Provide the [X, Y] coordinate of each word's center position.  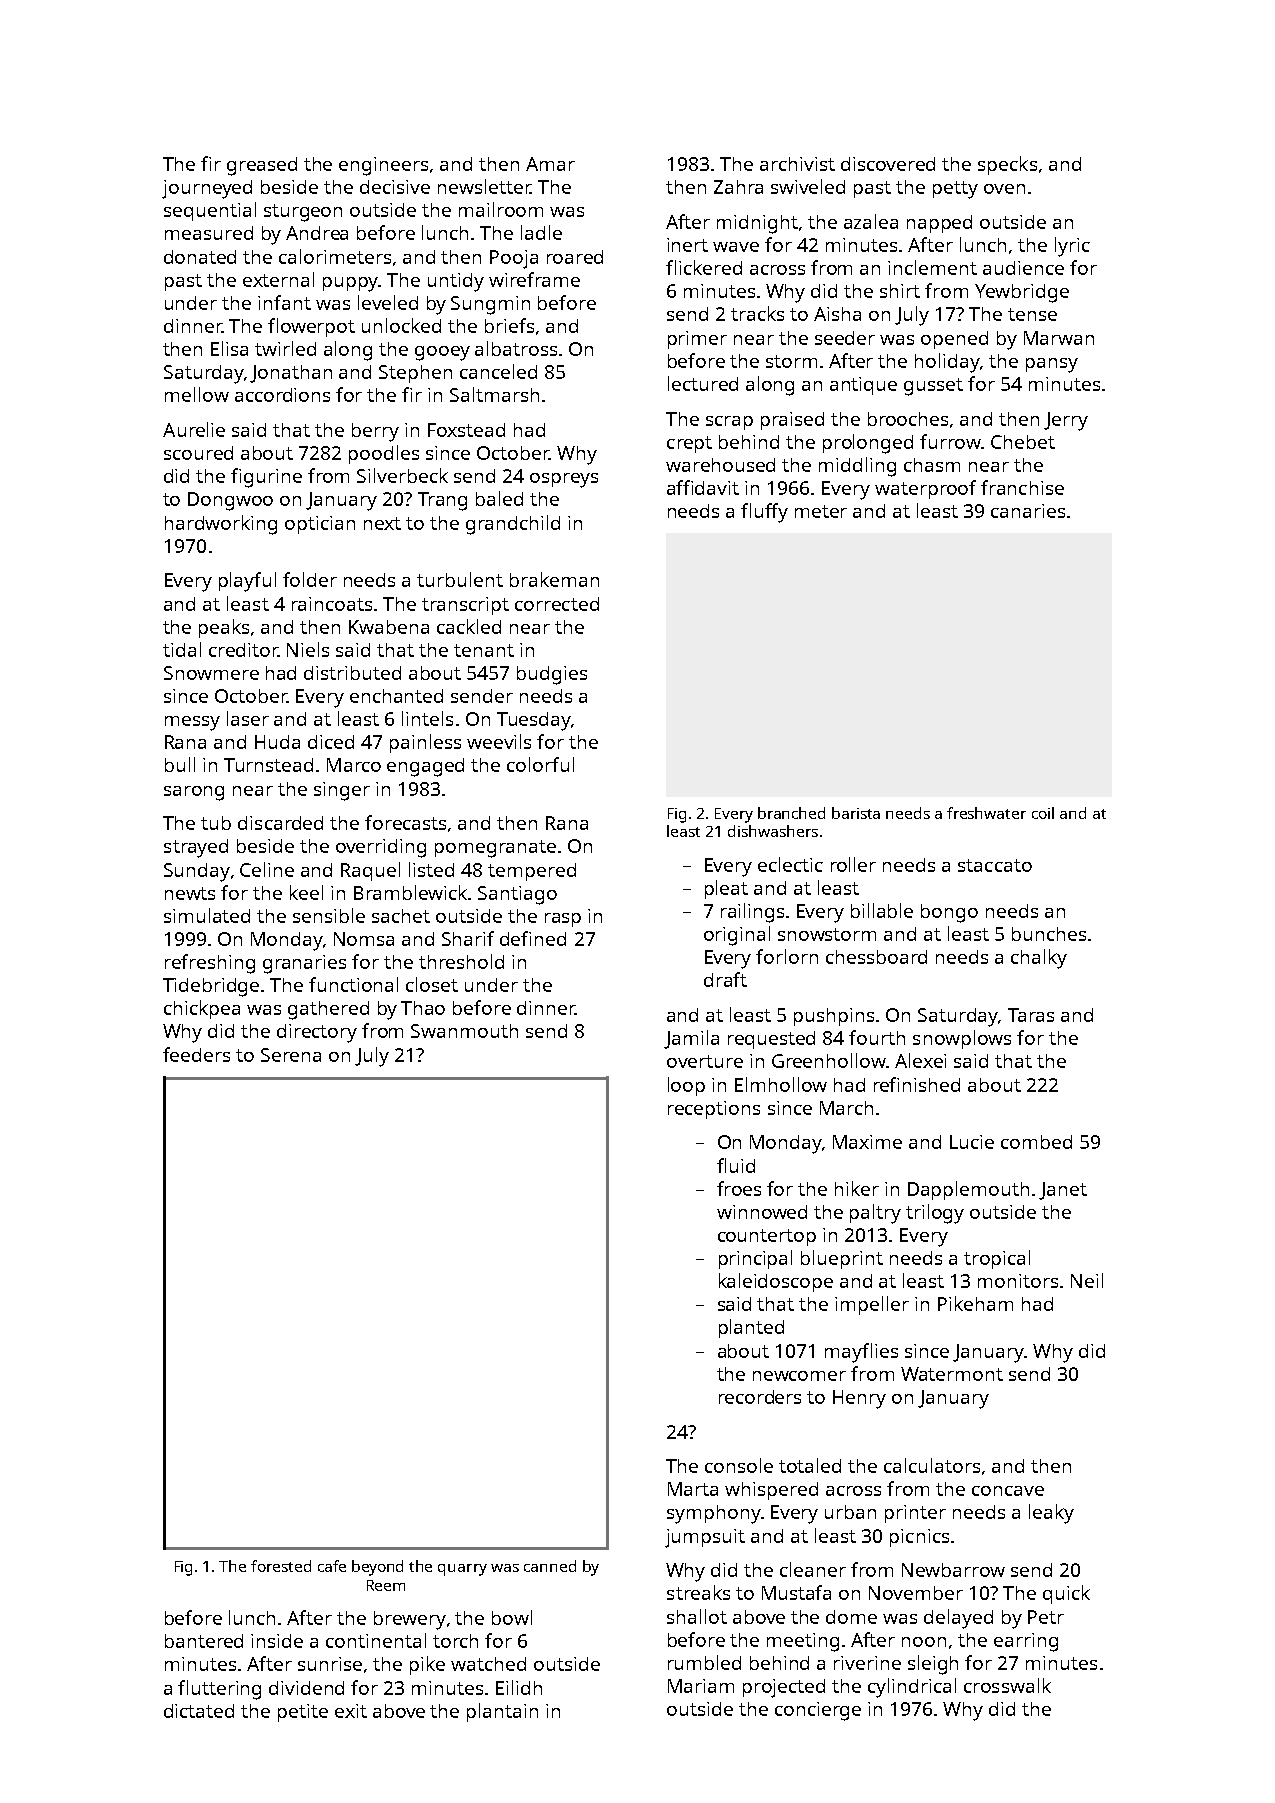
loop [686, 1086]
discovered [888, 164]
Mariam [701, 1686]
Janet [1063, 1191]
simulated [207, 915]
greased [262, 166]
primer [697, 340]
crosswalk [1007, 1685]
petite [303, 1713]
